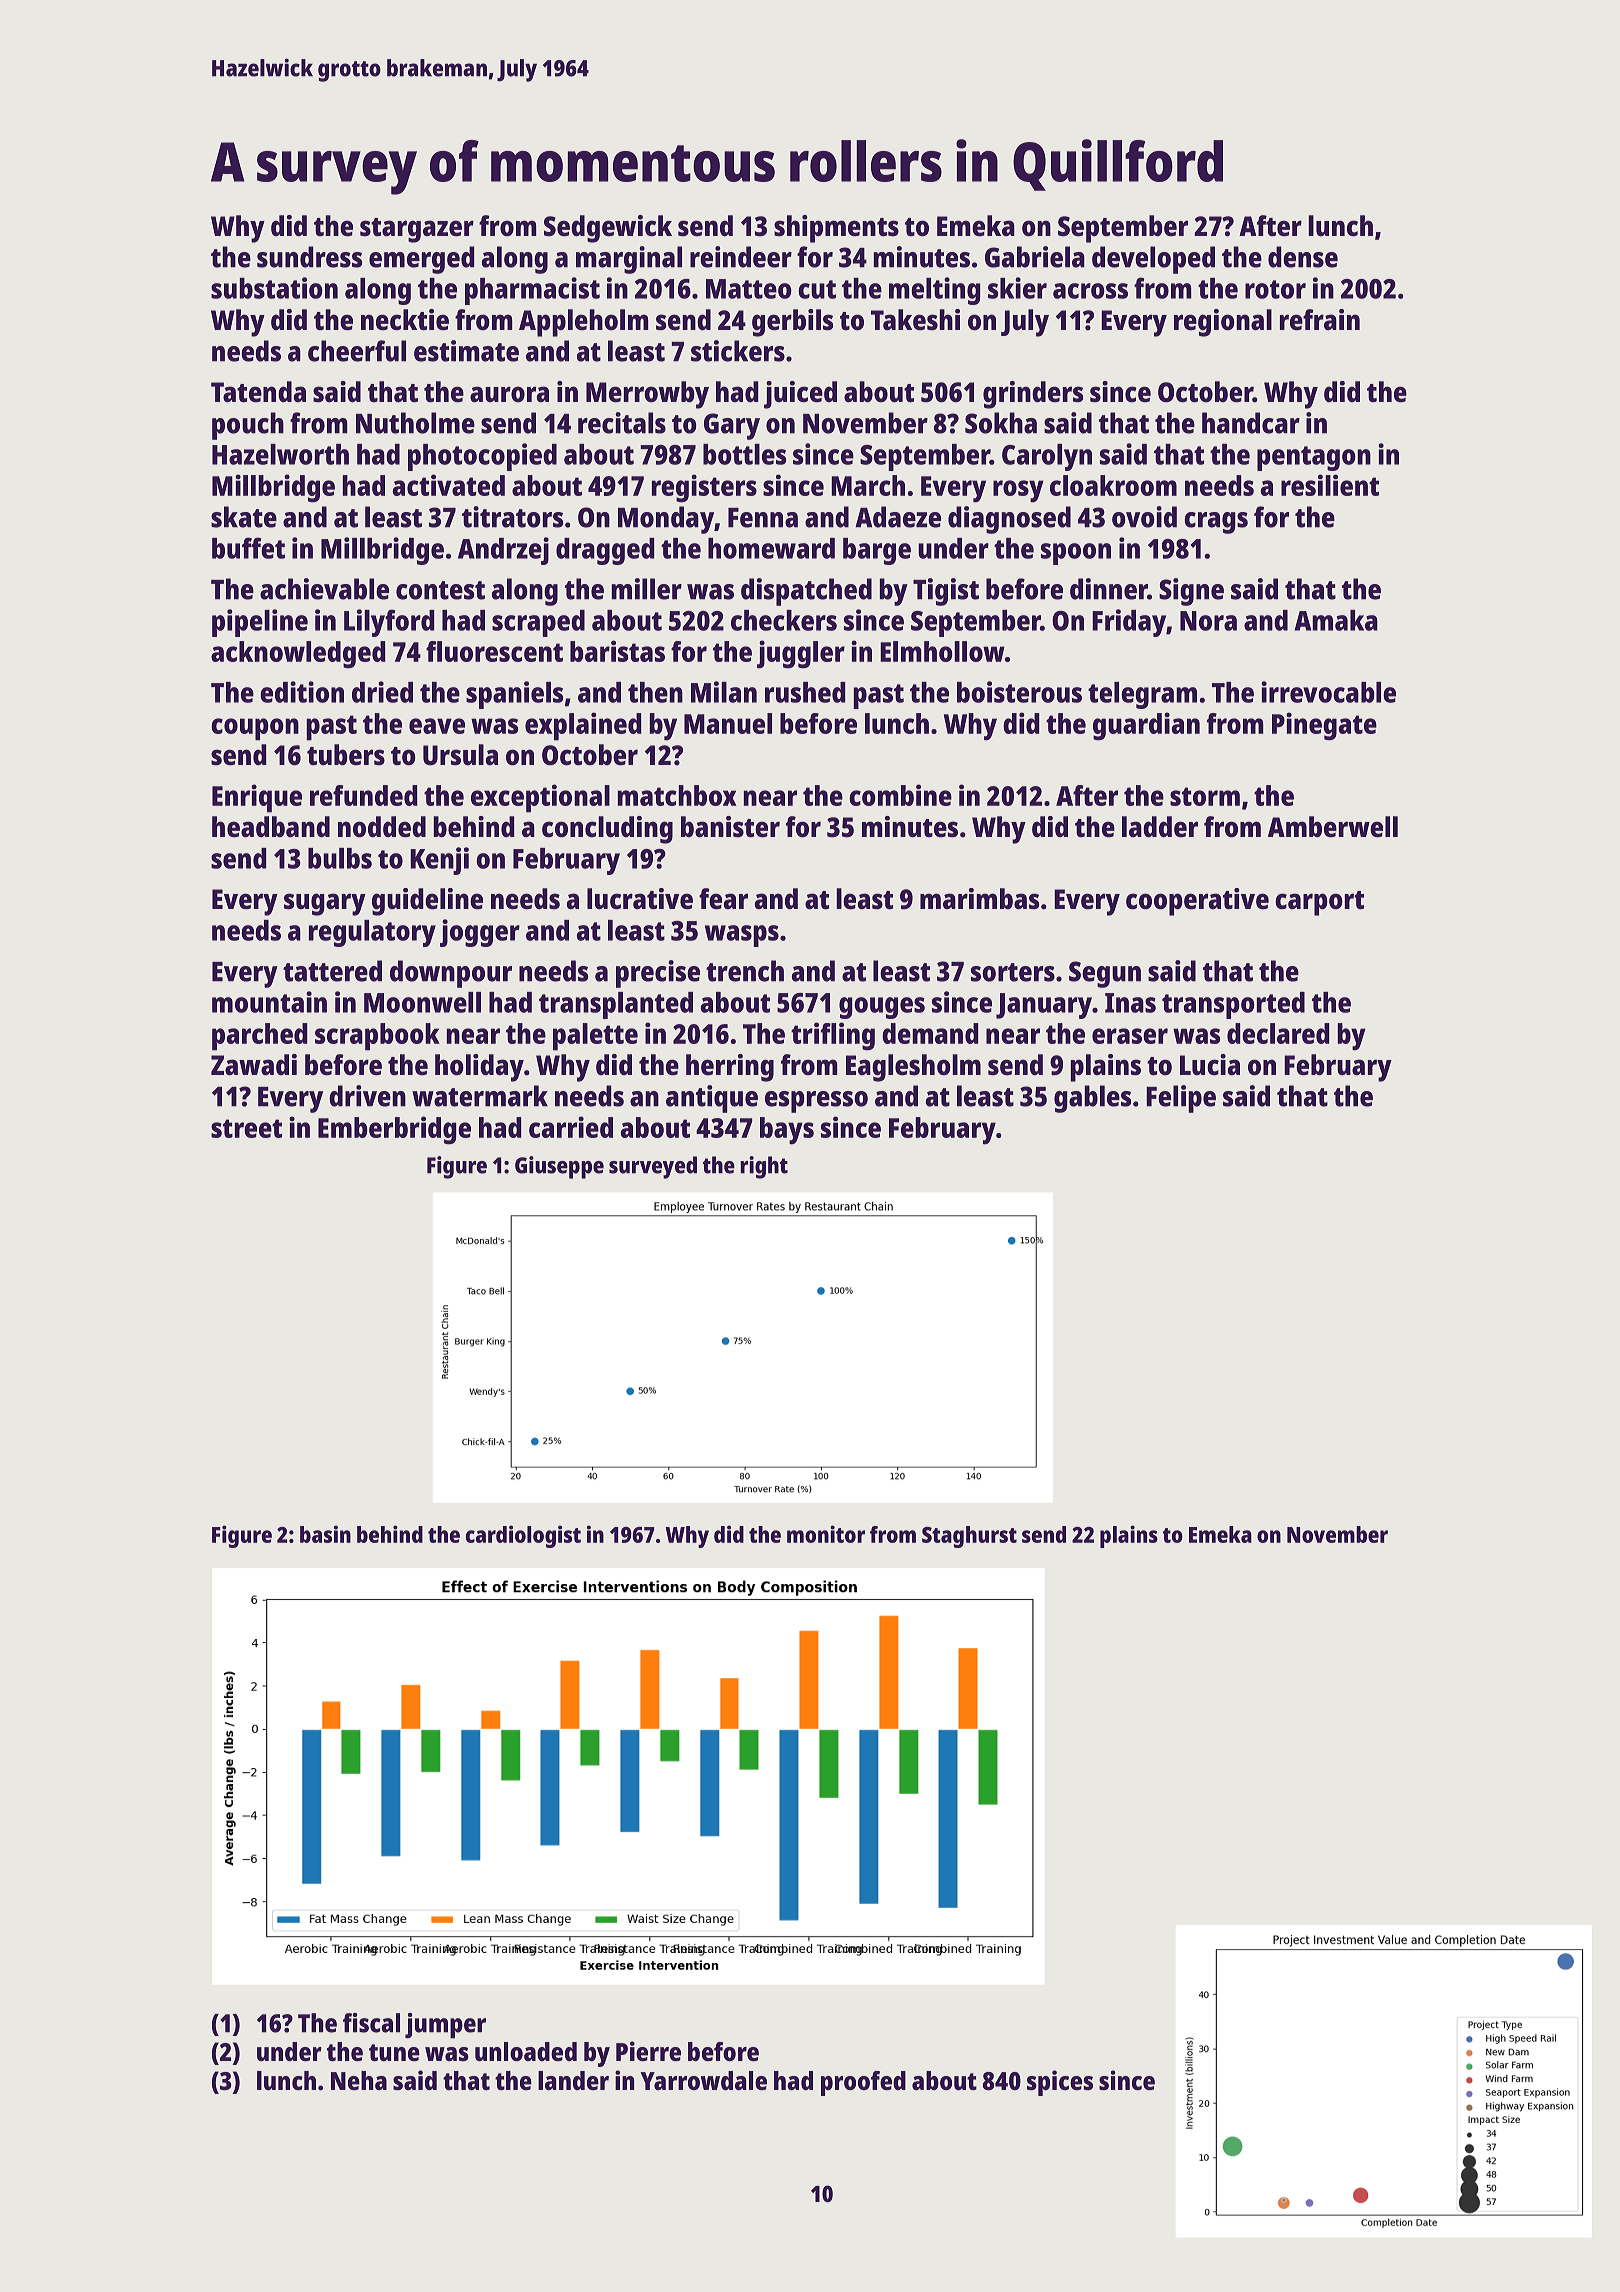 The image size is (1620, 2292). What do you see at coordinates (1153, 260) in the screenshot?
I see `developed` at bounding box center [1153, 260].
